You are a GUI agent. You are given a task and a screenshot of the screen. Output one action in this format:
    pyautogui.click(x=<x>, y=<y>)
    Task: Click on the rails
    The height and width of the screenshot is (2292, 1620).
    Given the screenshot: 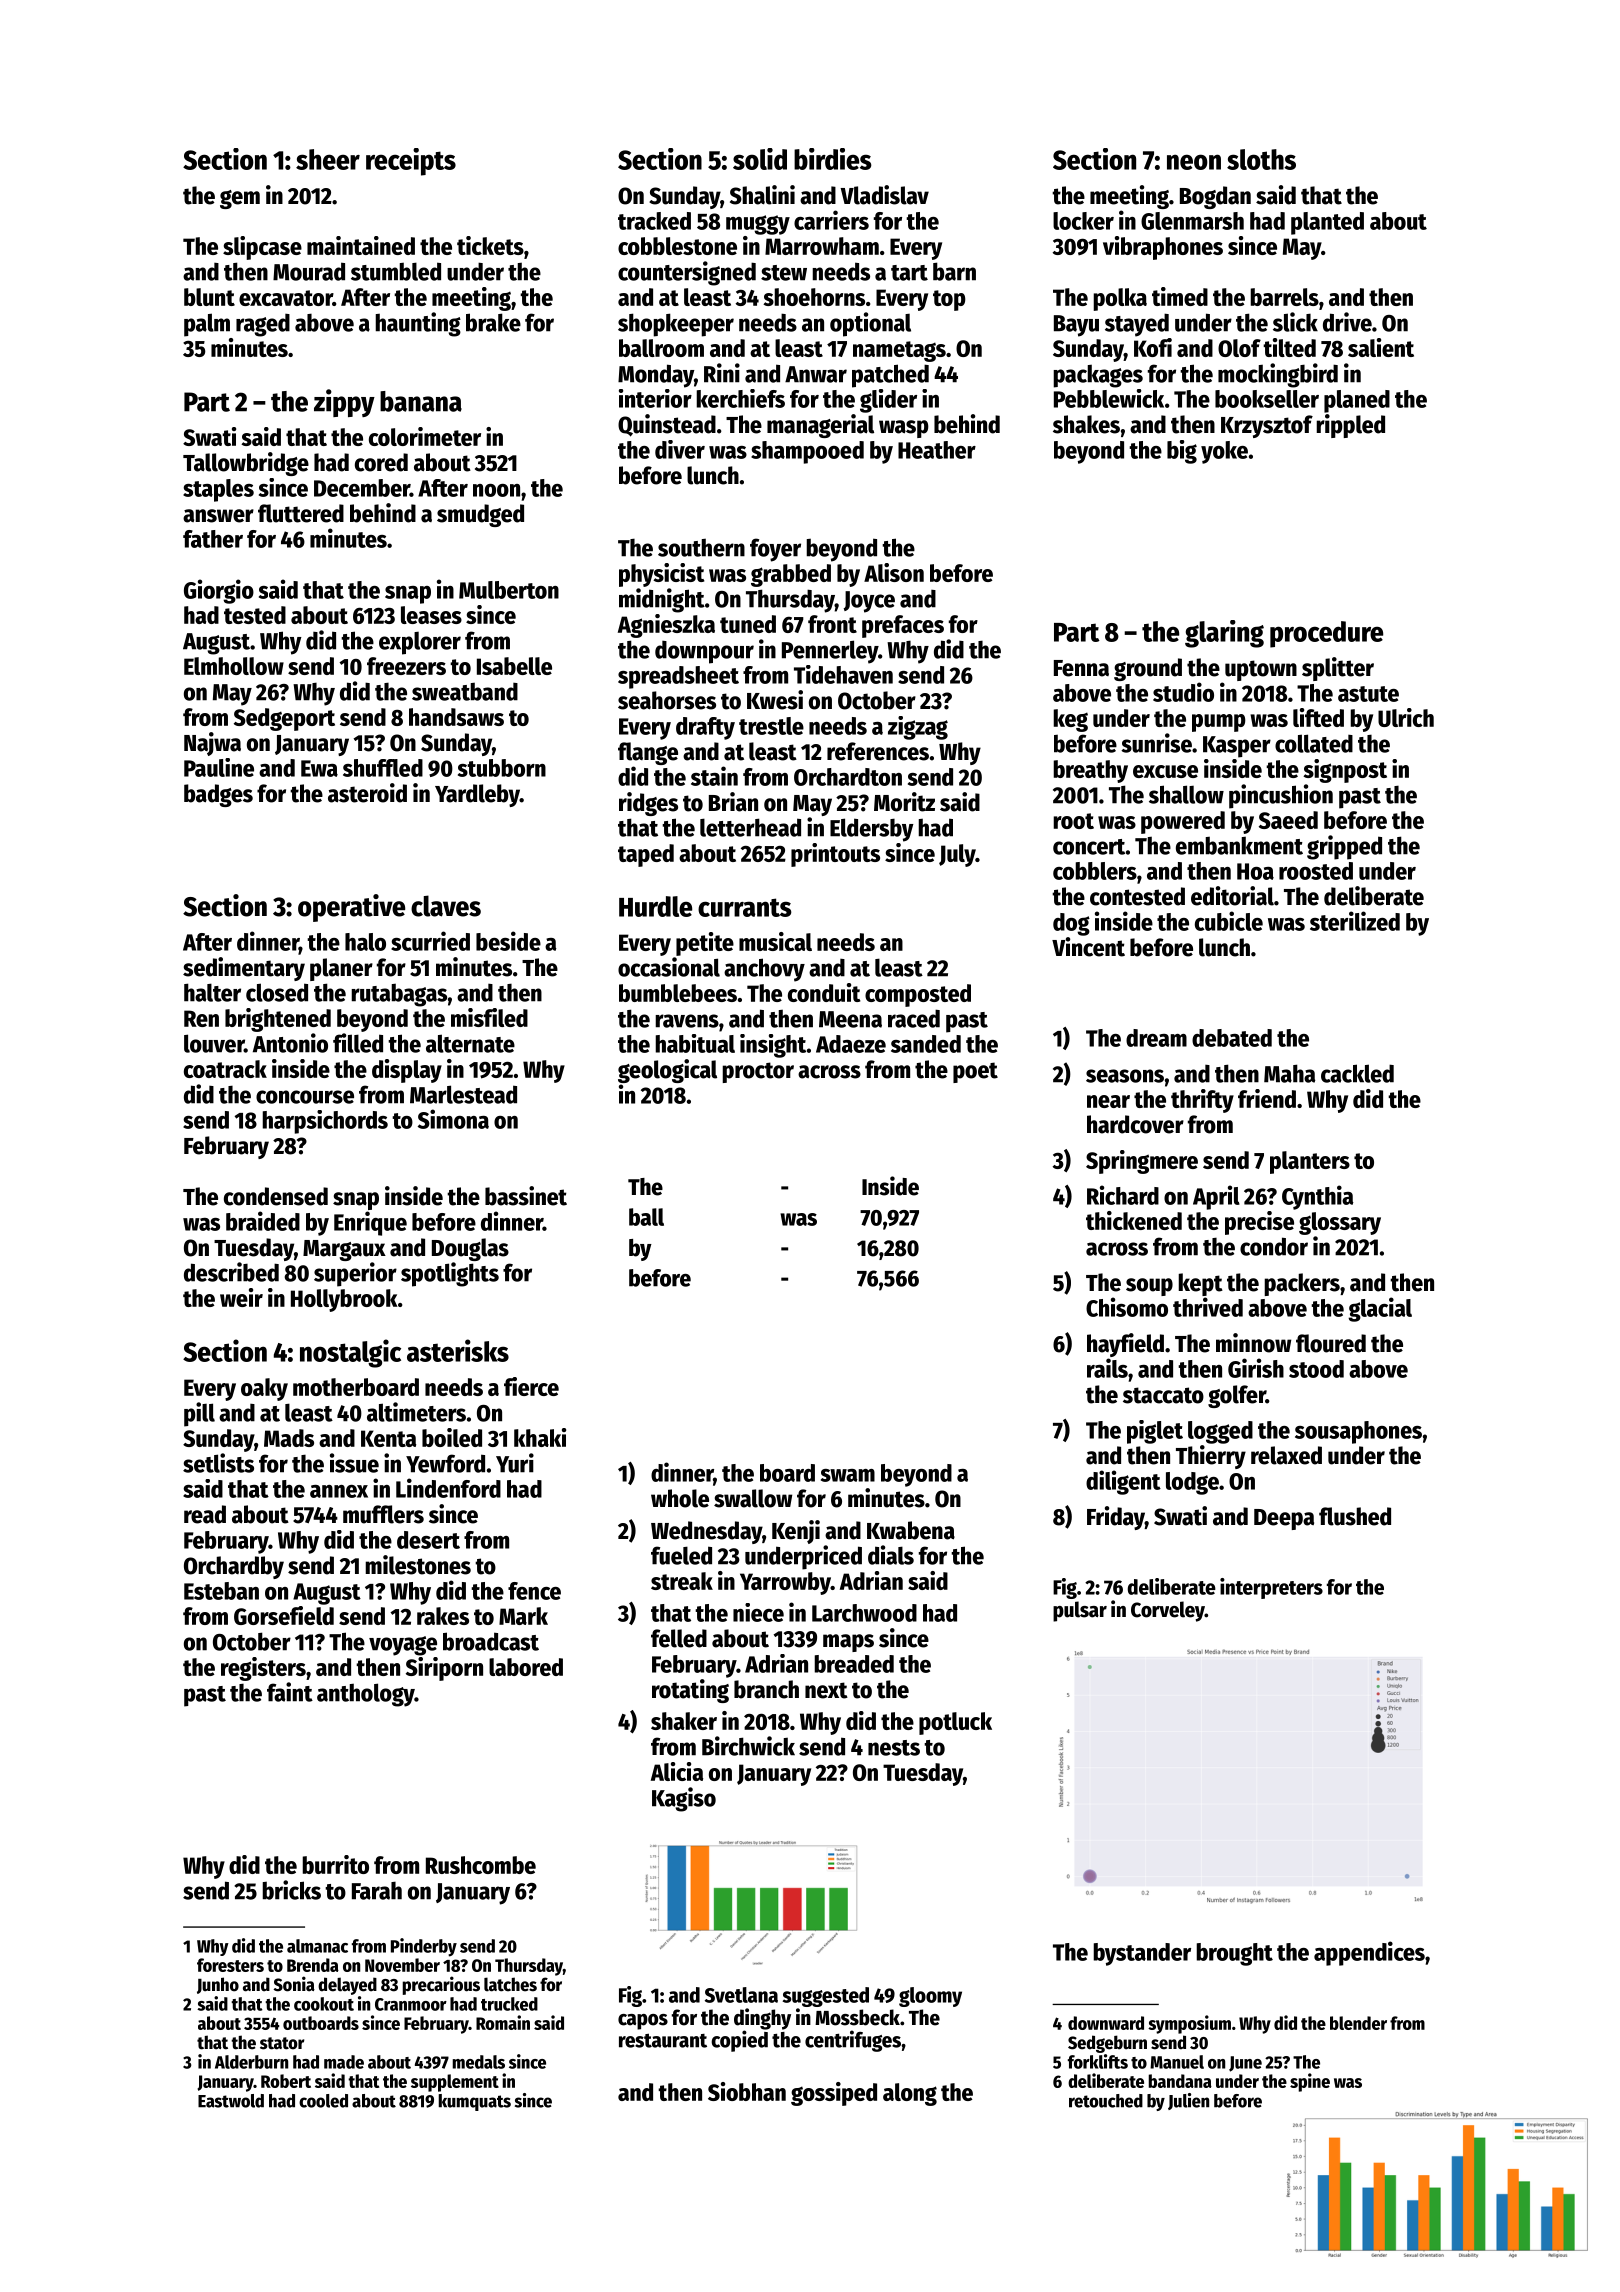 What is the action you would take?
    pyautogui.click(x=1107, y=1368)
